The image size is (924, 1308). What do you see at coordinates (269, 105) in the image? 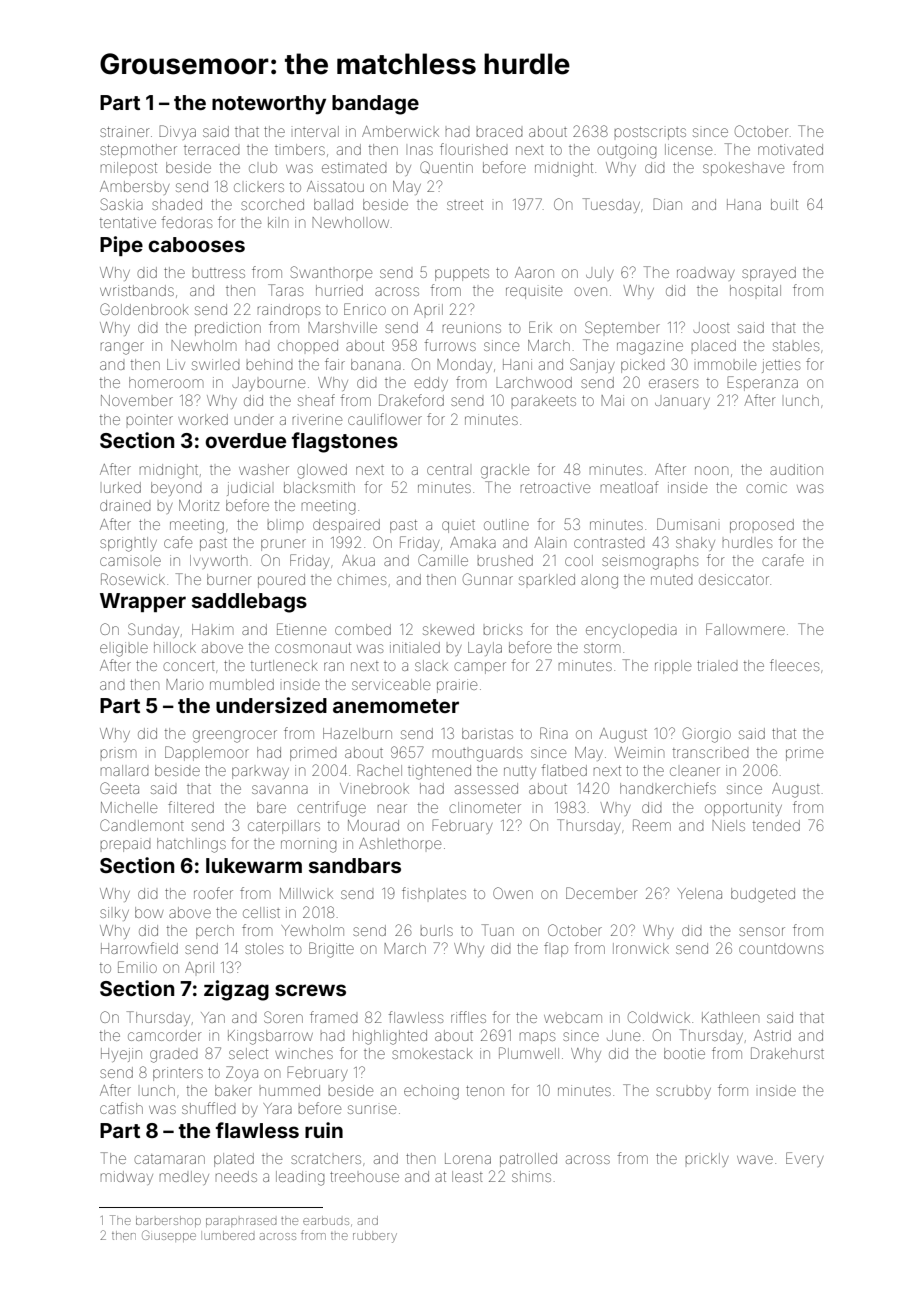
I see `noteworthy` at bounding box center [269, 105].
